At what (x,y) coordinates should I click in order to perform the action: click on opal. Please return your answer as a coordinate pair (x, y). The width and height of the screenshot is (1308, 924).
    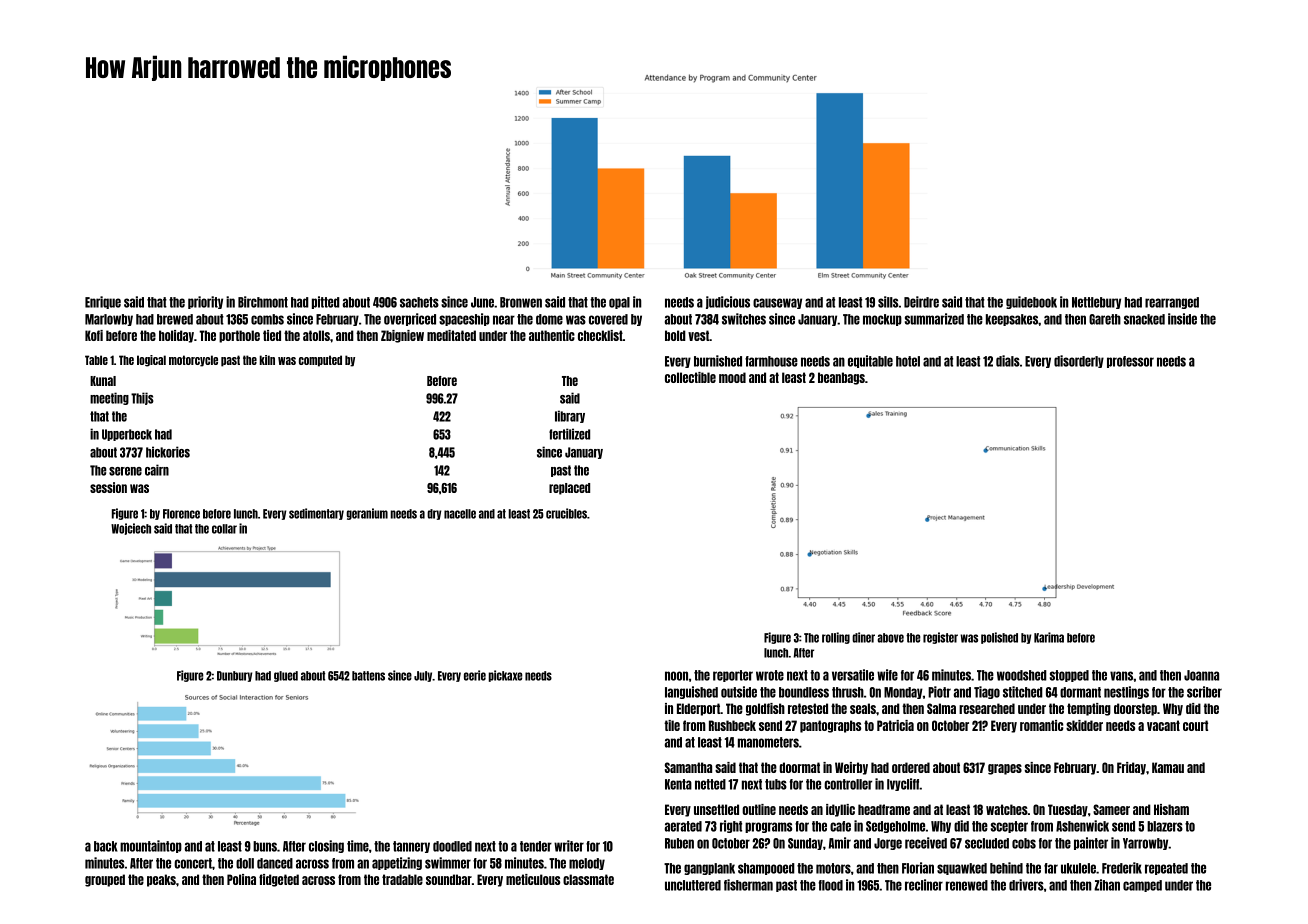
    Looking at the image, I should click on (619, 303).
